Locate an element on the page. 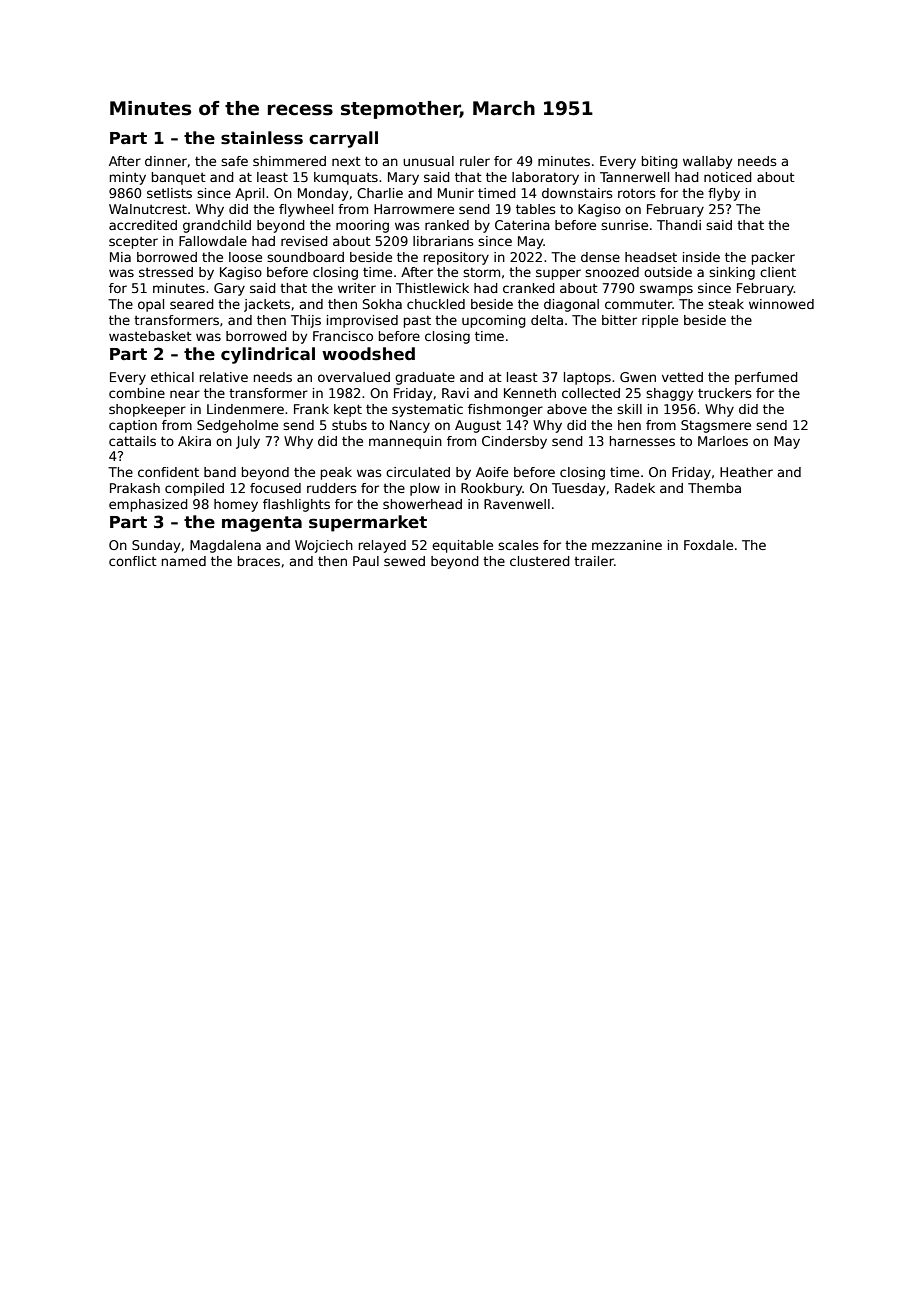 This document has width=924, height=1308. inside is located at coordinates (701, 257).
